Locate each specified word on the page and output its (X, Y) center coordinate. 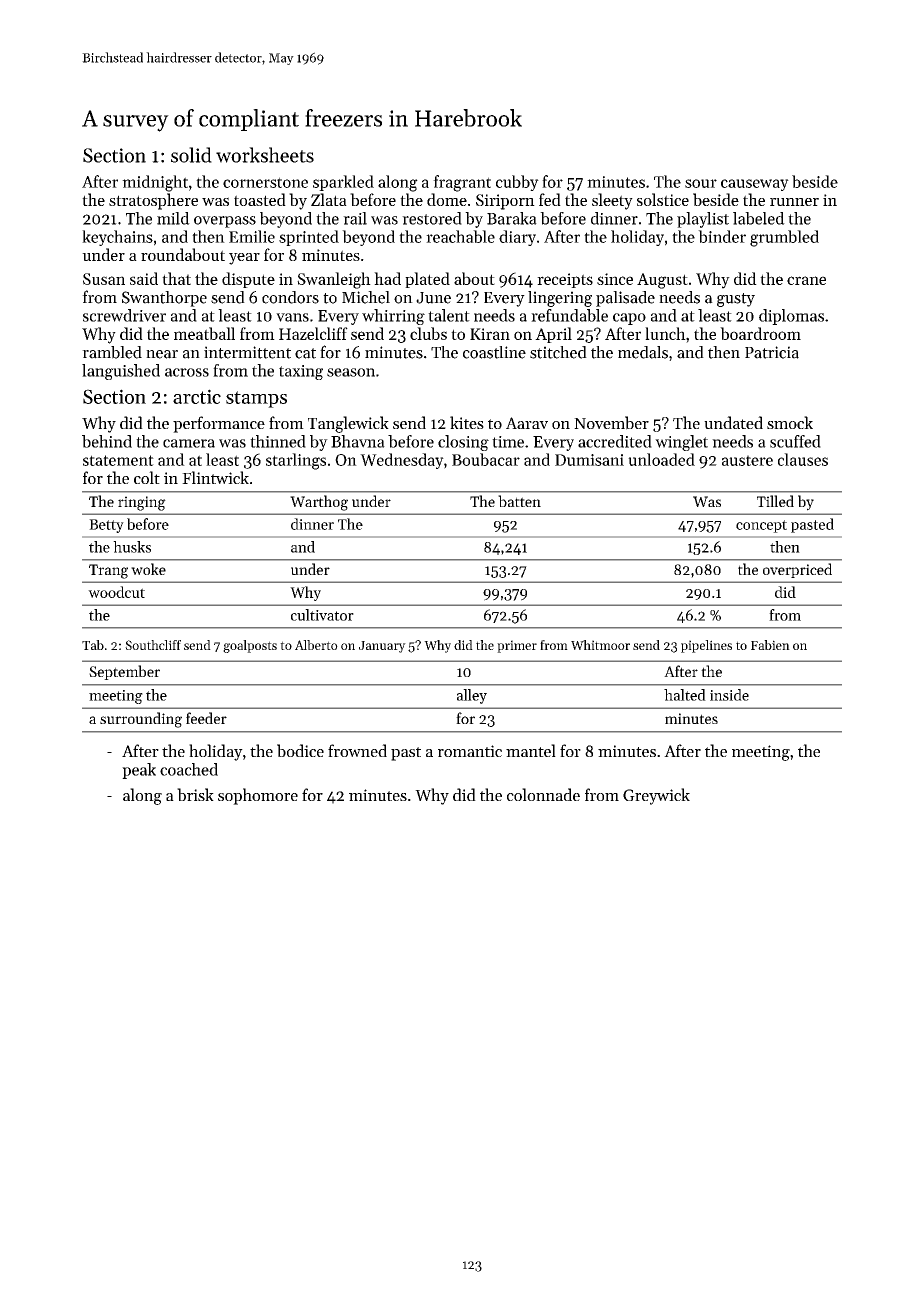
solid (191, 155)
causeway (755, 185)
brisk (195, 794)
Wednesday (402, 461)
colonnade (543, 794)
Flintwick (215, 477)
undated (733, 422)
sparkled (343, 183)
